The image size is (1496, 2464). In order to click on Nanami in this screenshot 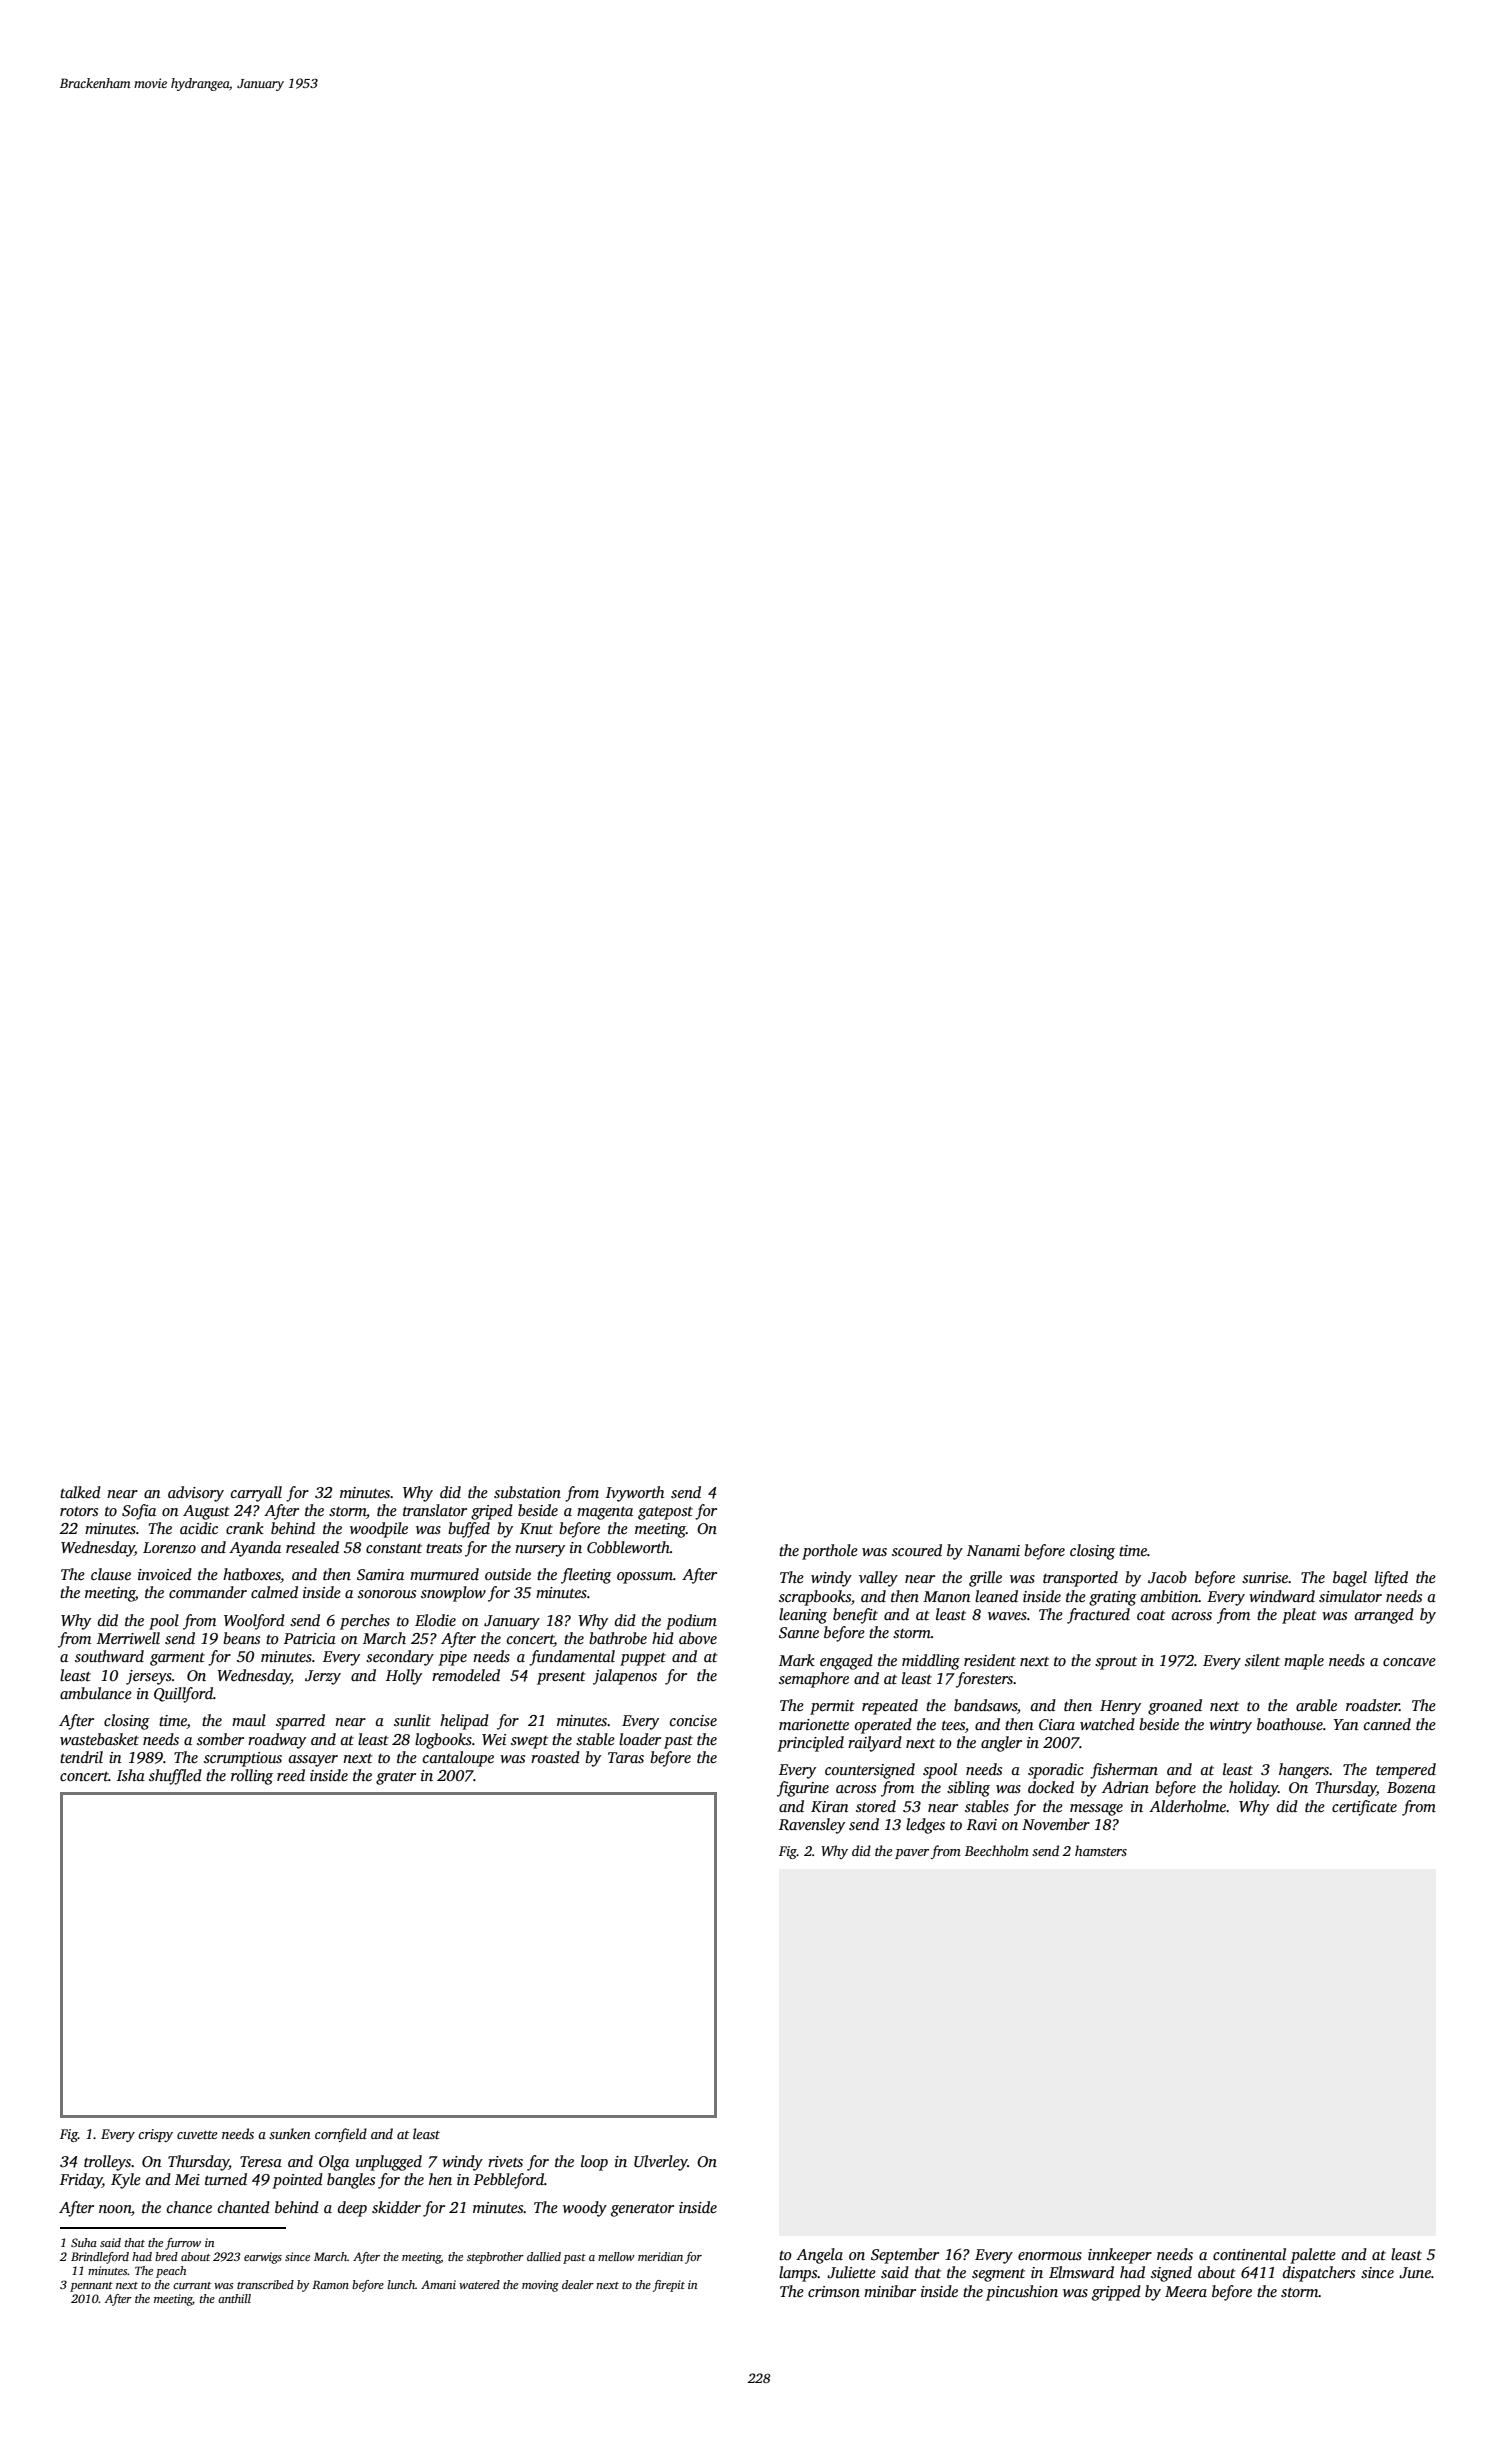, I will do `click(993, 1550)`.
